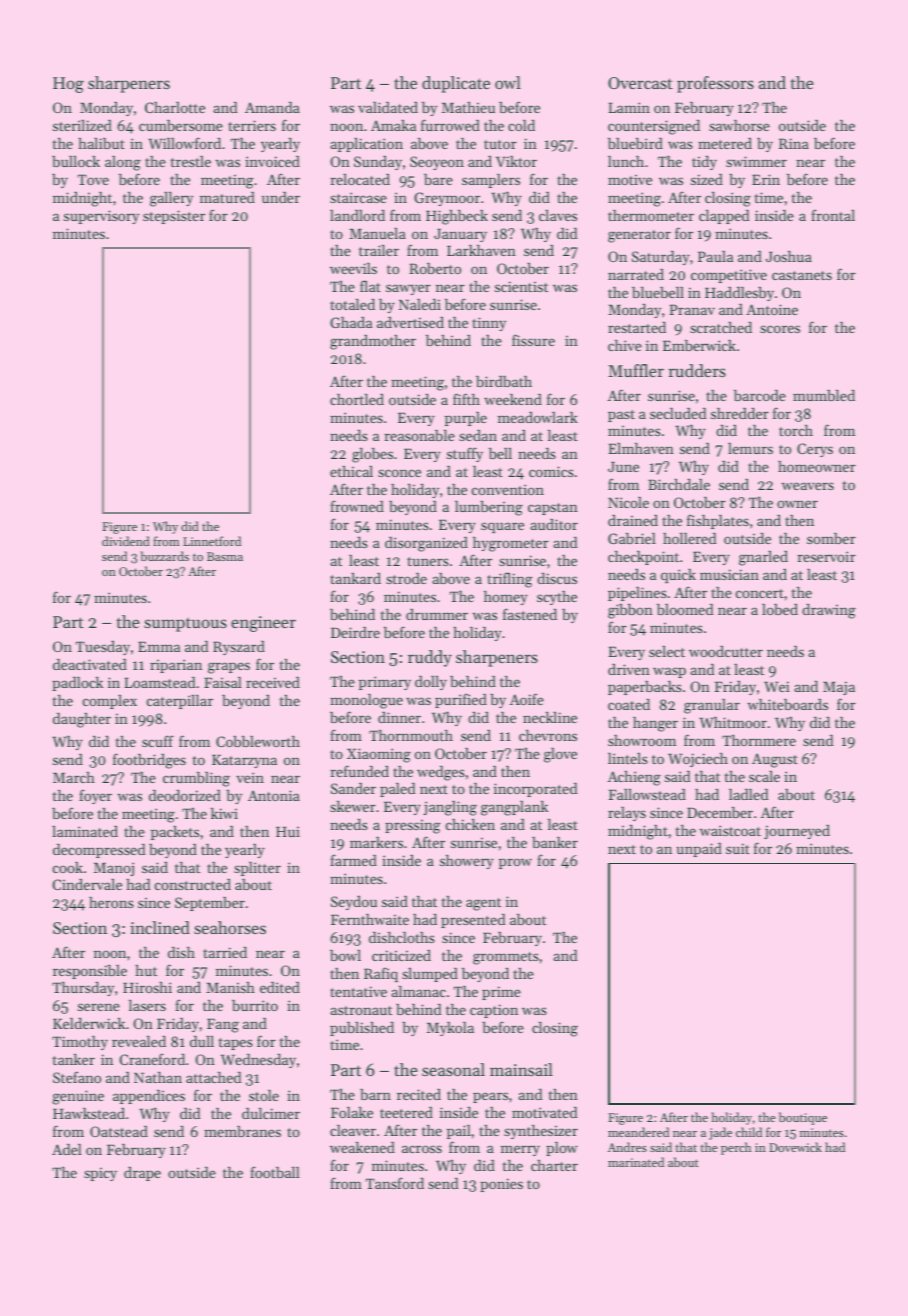  Describe the element at coordinates (447, 199) in the screenshot. I see `Greymoor` at that location.
